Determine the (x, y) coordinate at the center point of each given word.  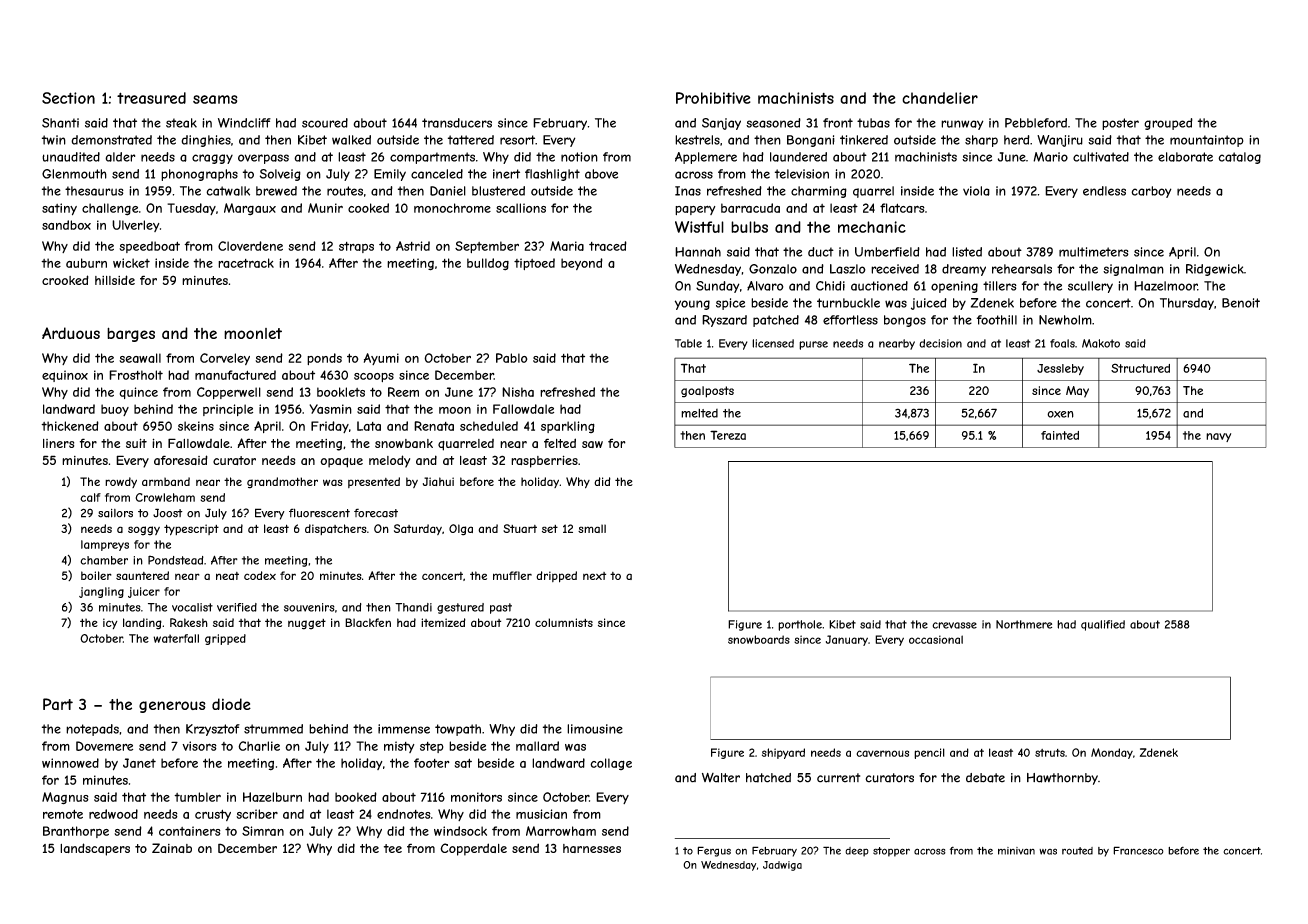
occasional (936, 639)
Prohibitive (713, 98)
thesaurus (94, 191)
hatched (768, 778)
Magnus (65, 798)
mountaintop (1207, 141)
